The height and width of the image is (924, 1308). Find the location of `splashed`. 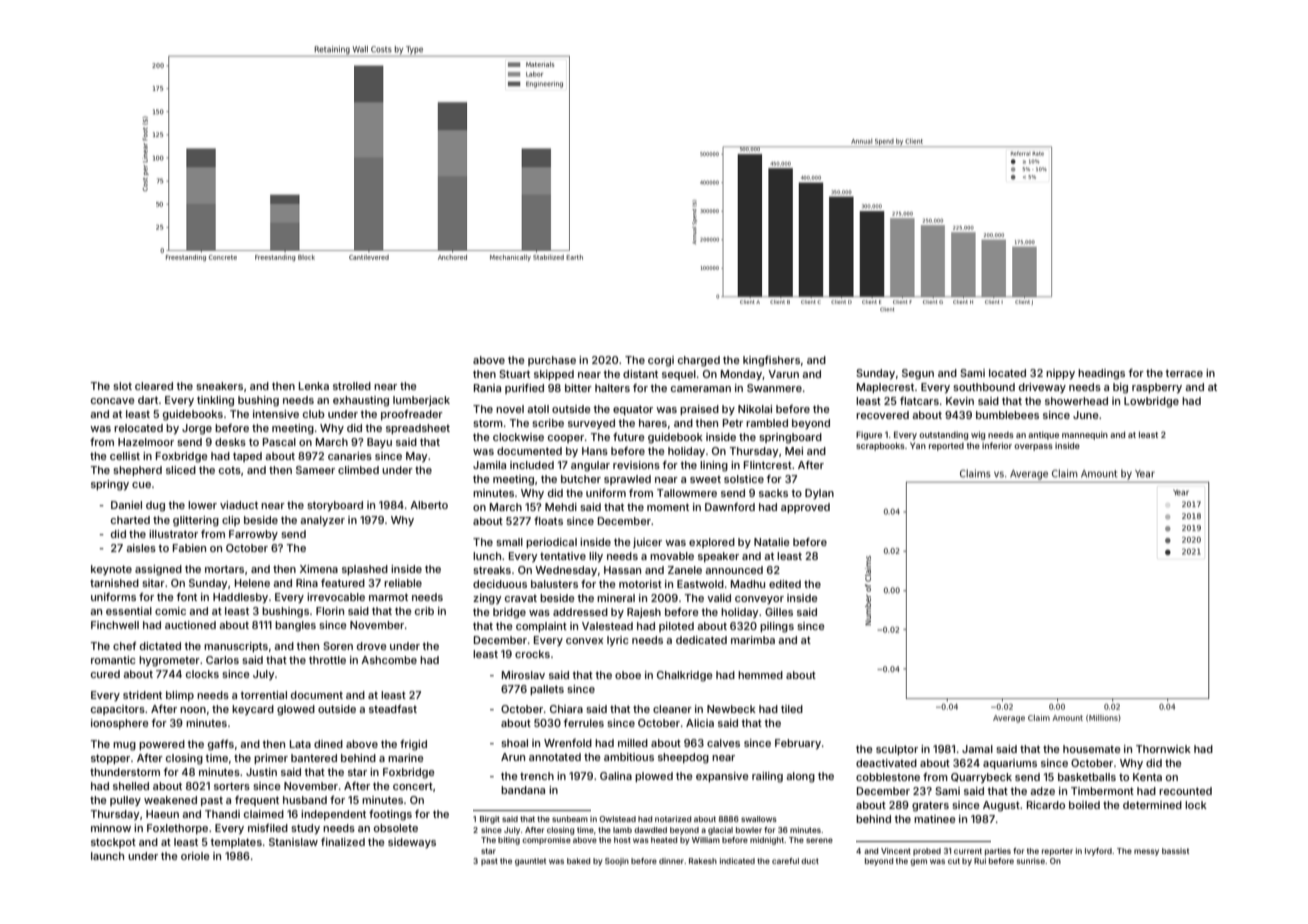

splashed is located at coordinates (365, 570).
